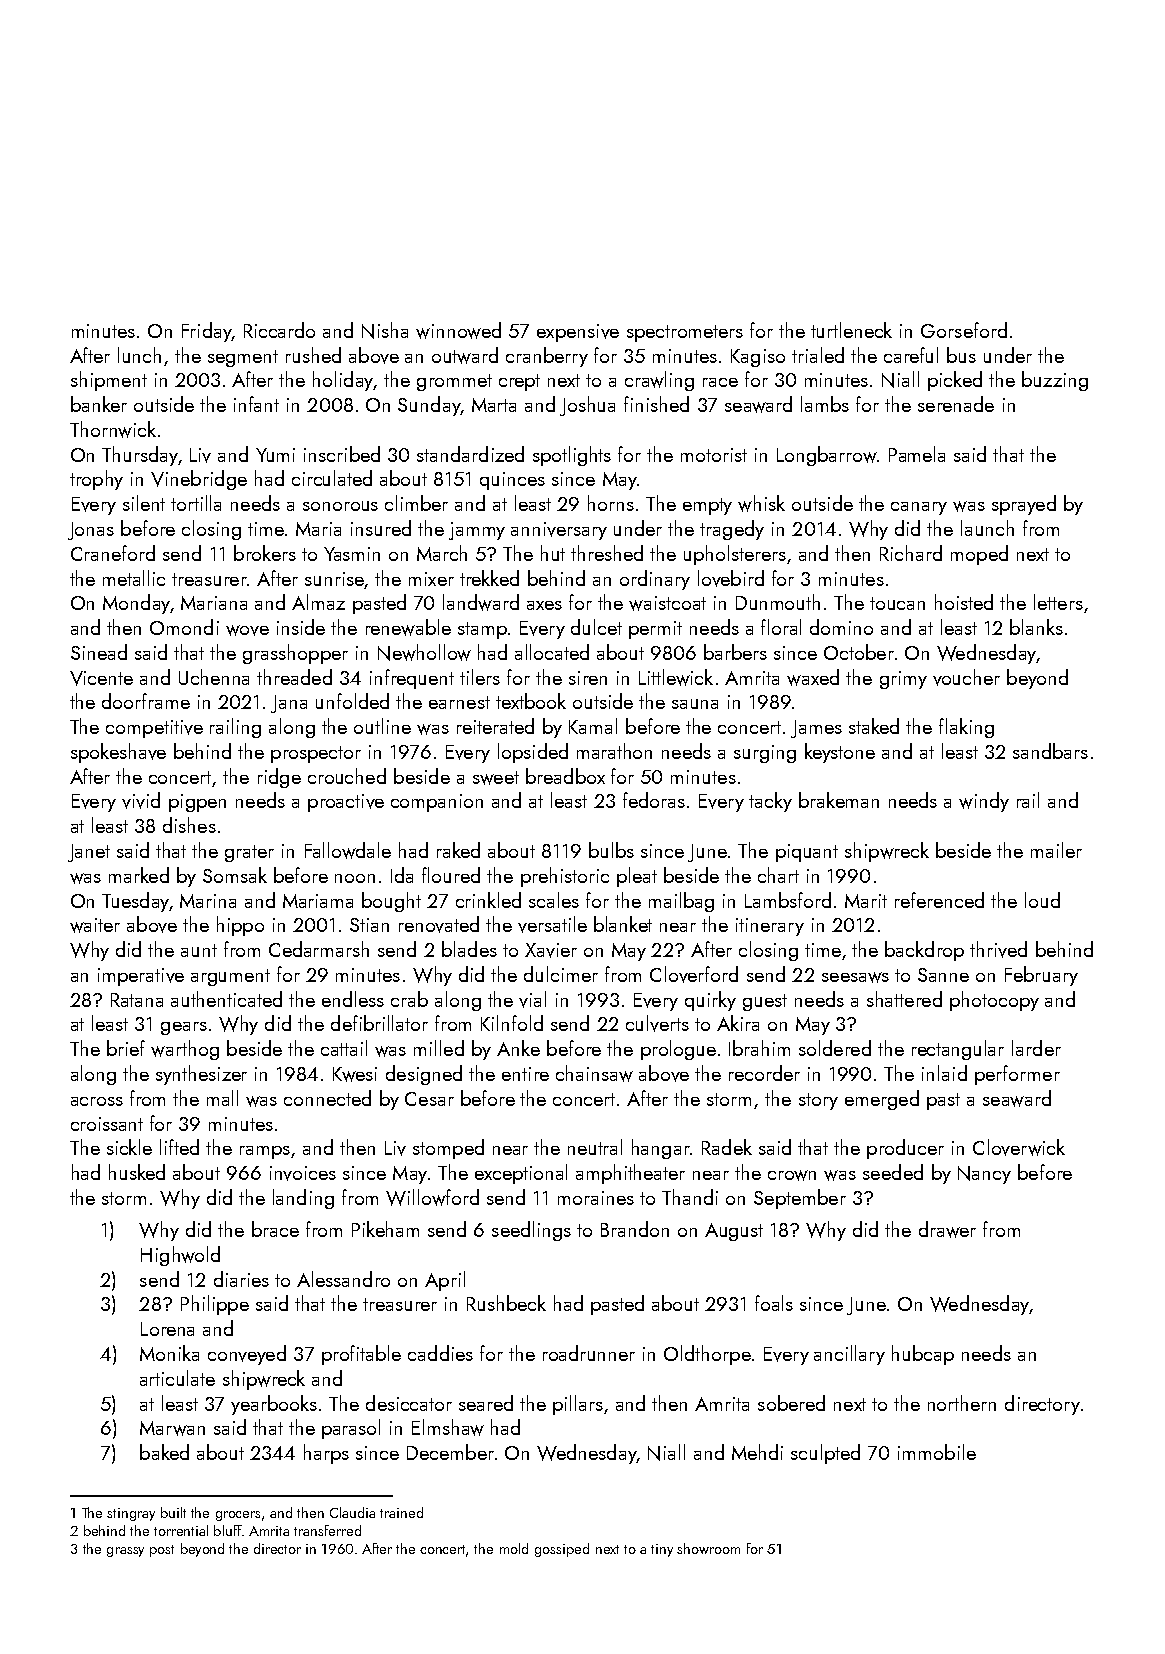  I want to click on Dunmouth, so click(778, 602).
